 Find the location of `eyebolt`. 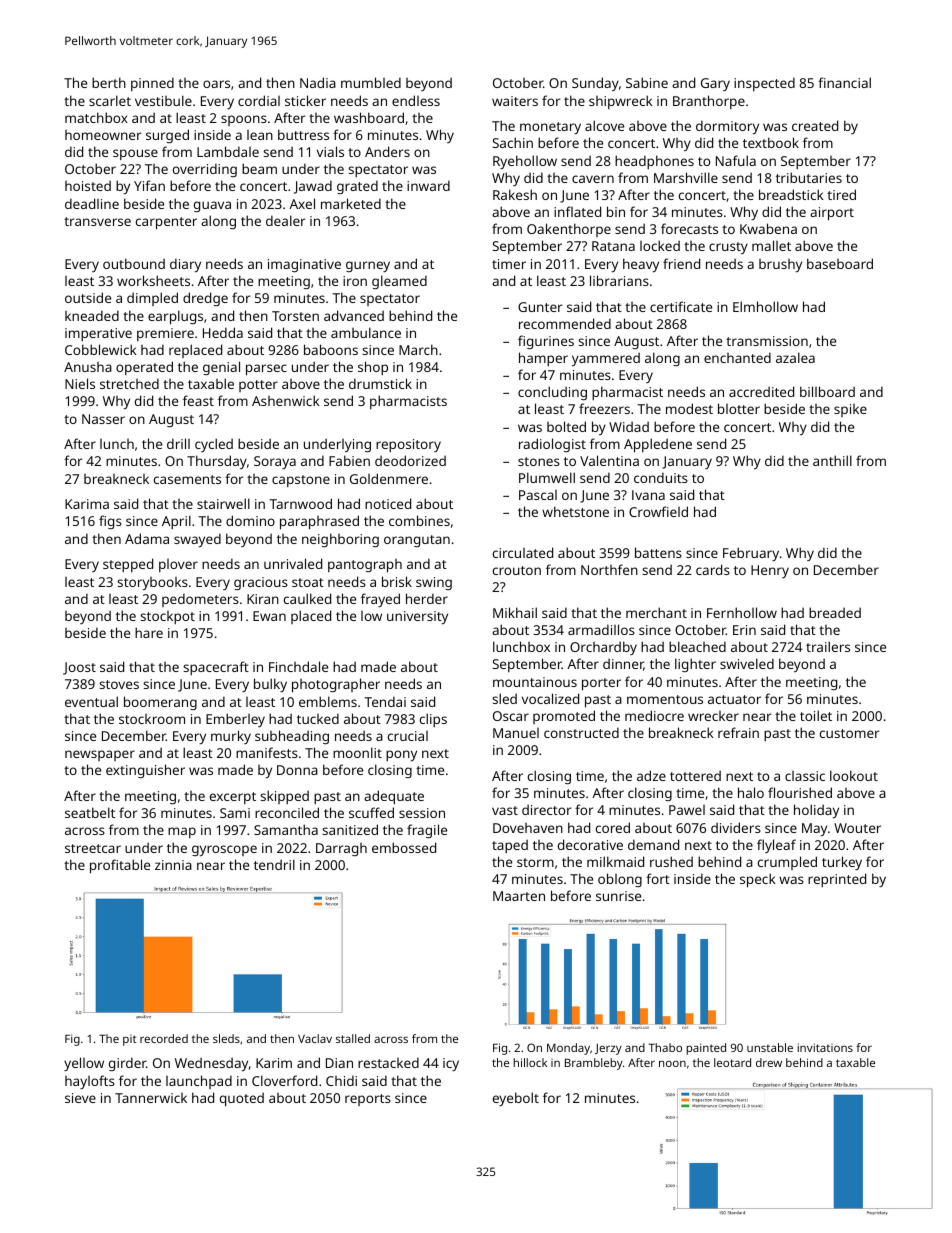

eyebolt is located at coordinates (516, 1099).
